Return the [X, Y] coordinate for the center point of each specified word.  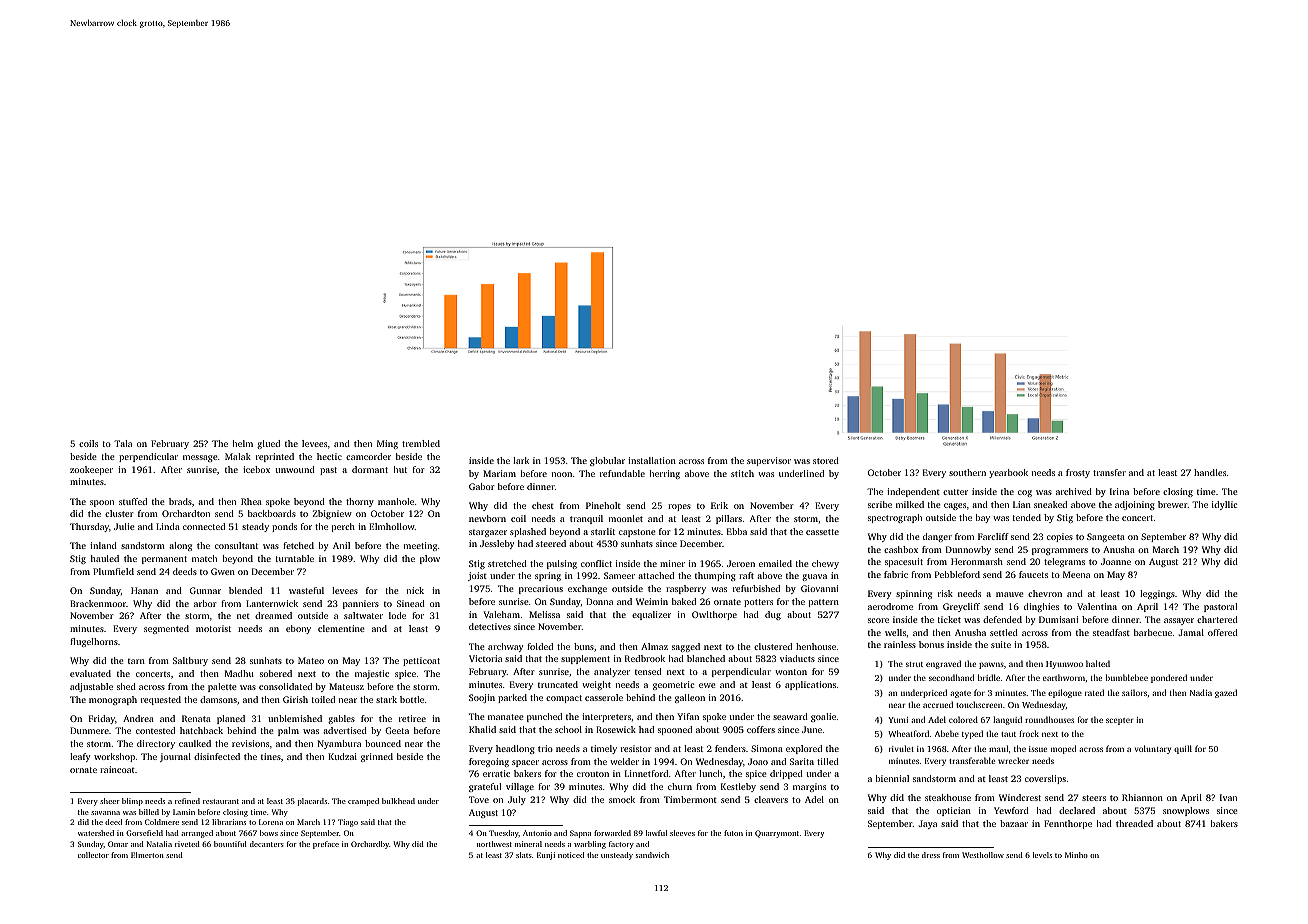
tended [1027, 517]
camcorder [368, 456]
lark [521, 460]
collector [93, 855]
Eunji [546, 856]
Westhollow [983, 855]
